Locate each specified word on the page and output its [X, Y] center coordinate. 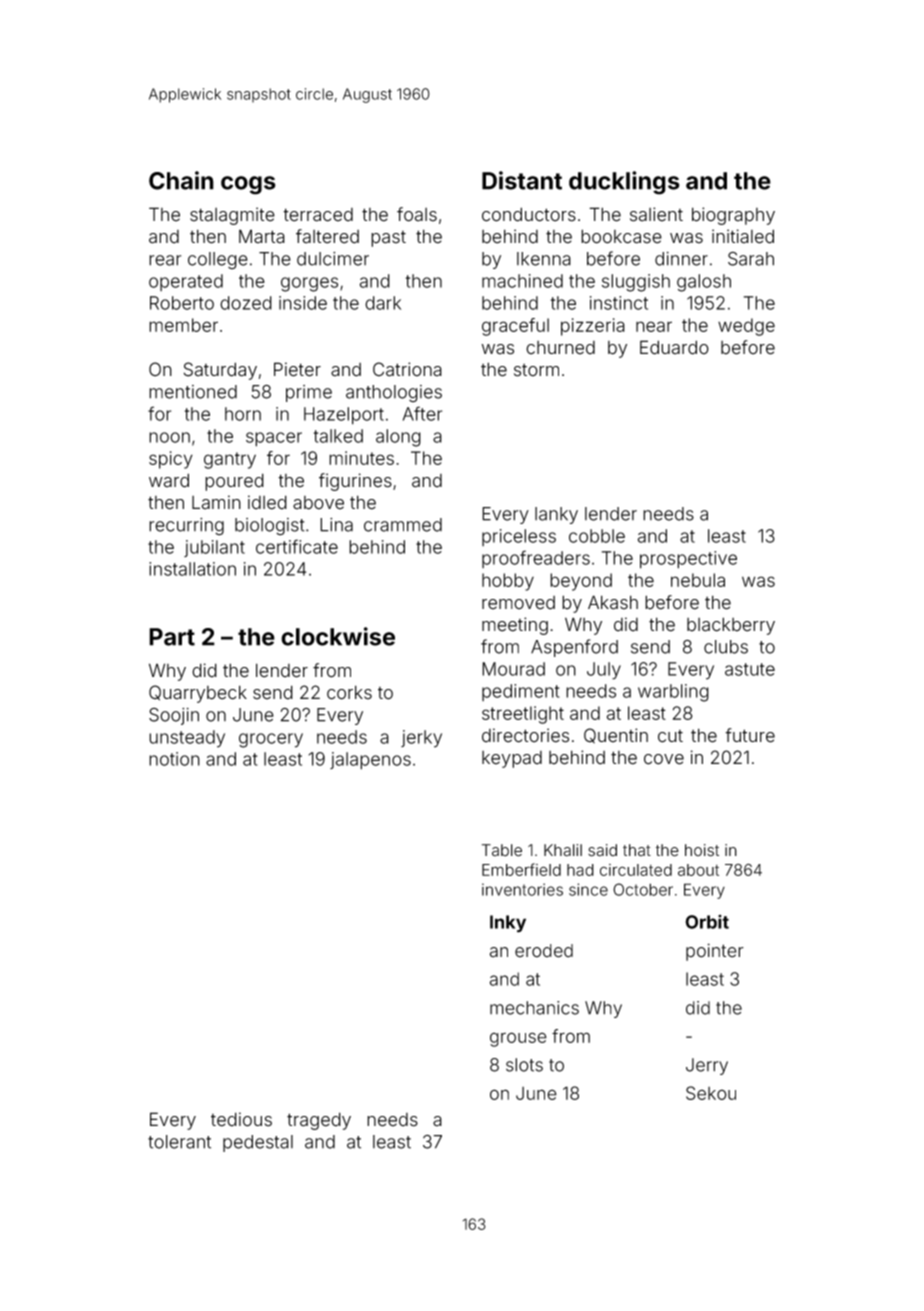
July [604, 671]
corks [349, 692]
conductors [529, 214]
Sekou [711, 1093]
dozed [246, 303]
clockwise [338, 636]
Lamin [216, 502]
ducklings [624, 183]
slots [524, 1065]
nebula [698, 580]
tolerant [179, 1142]
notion [174, 759]
